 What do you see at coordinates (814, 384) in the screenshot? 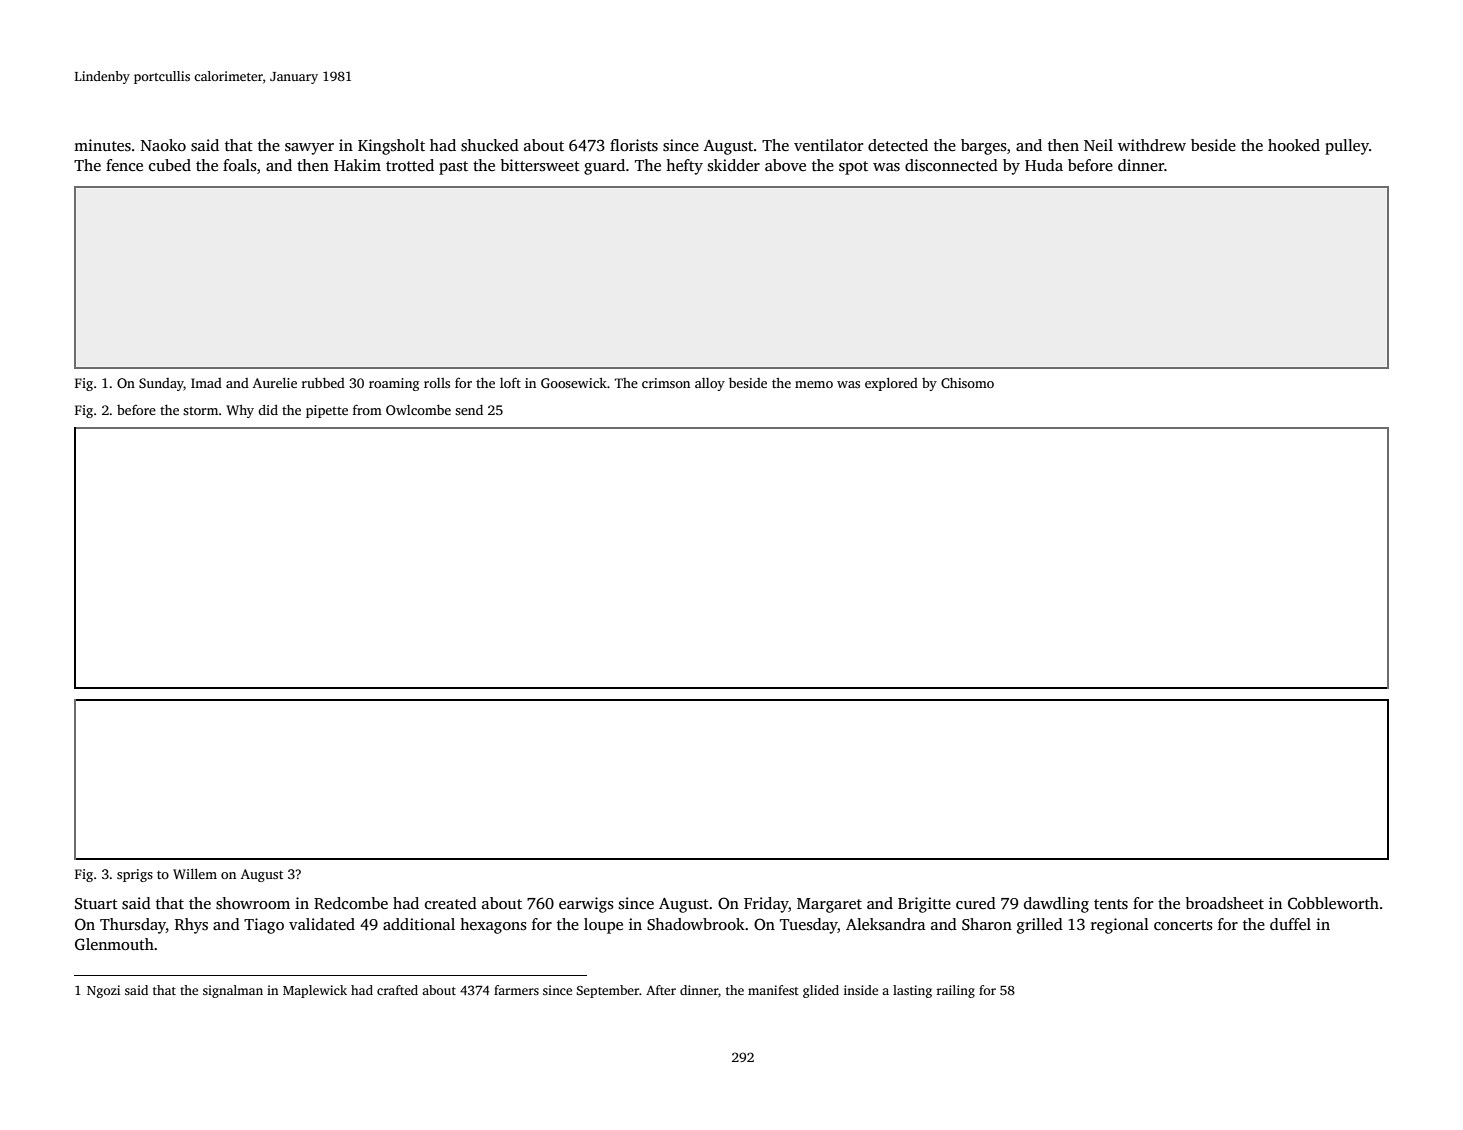
I see `memo` at bounding box center [814, 384].
